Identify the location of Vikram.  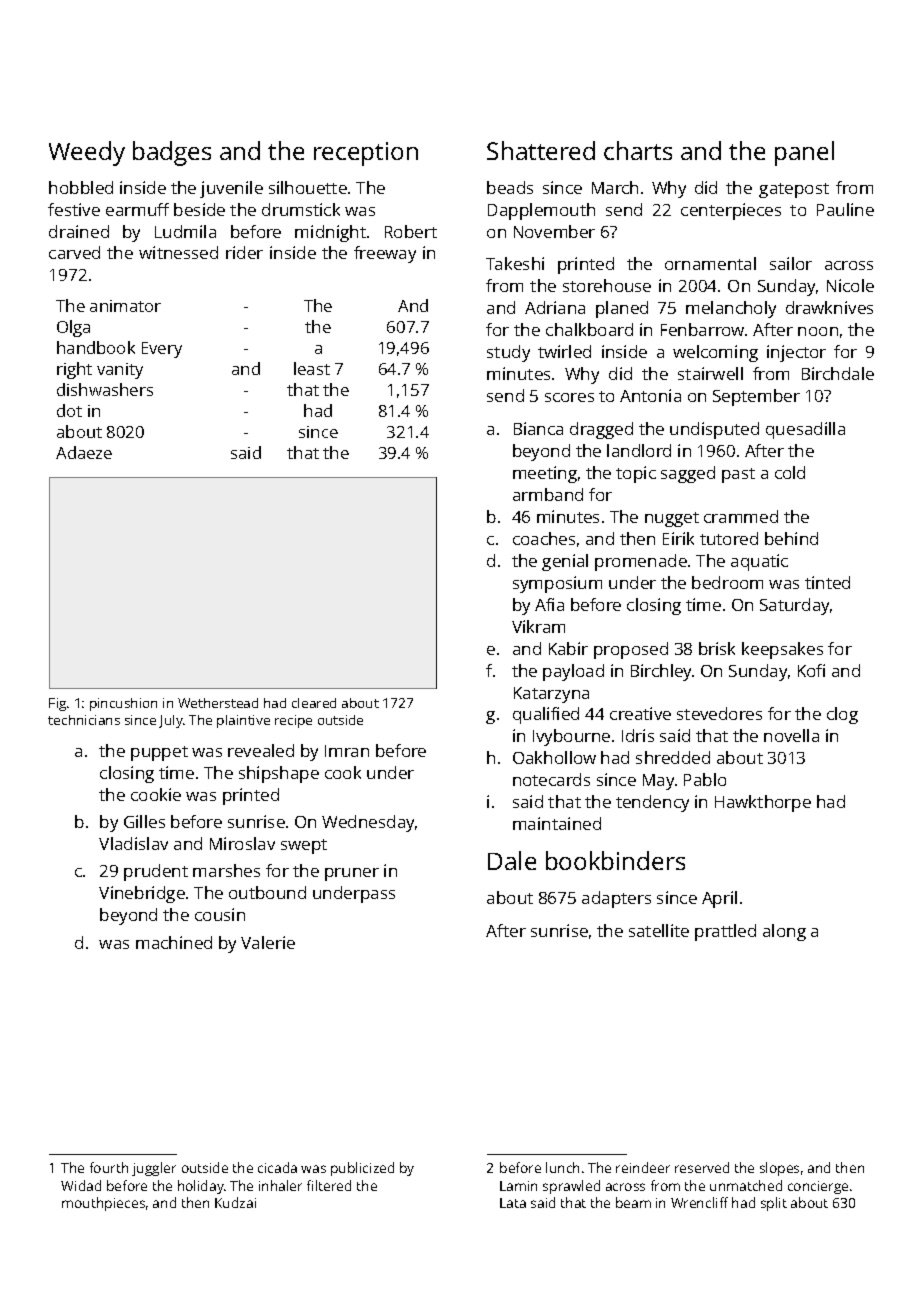
(538, 626).
